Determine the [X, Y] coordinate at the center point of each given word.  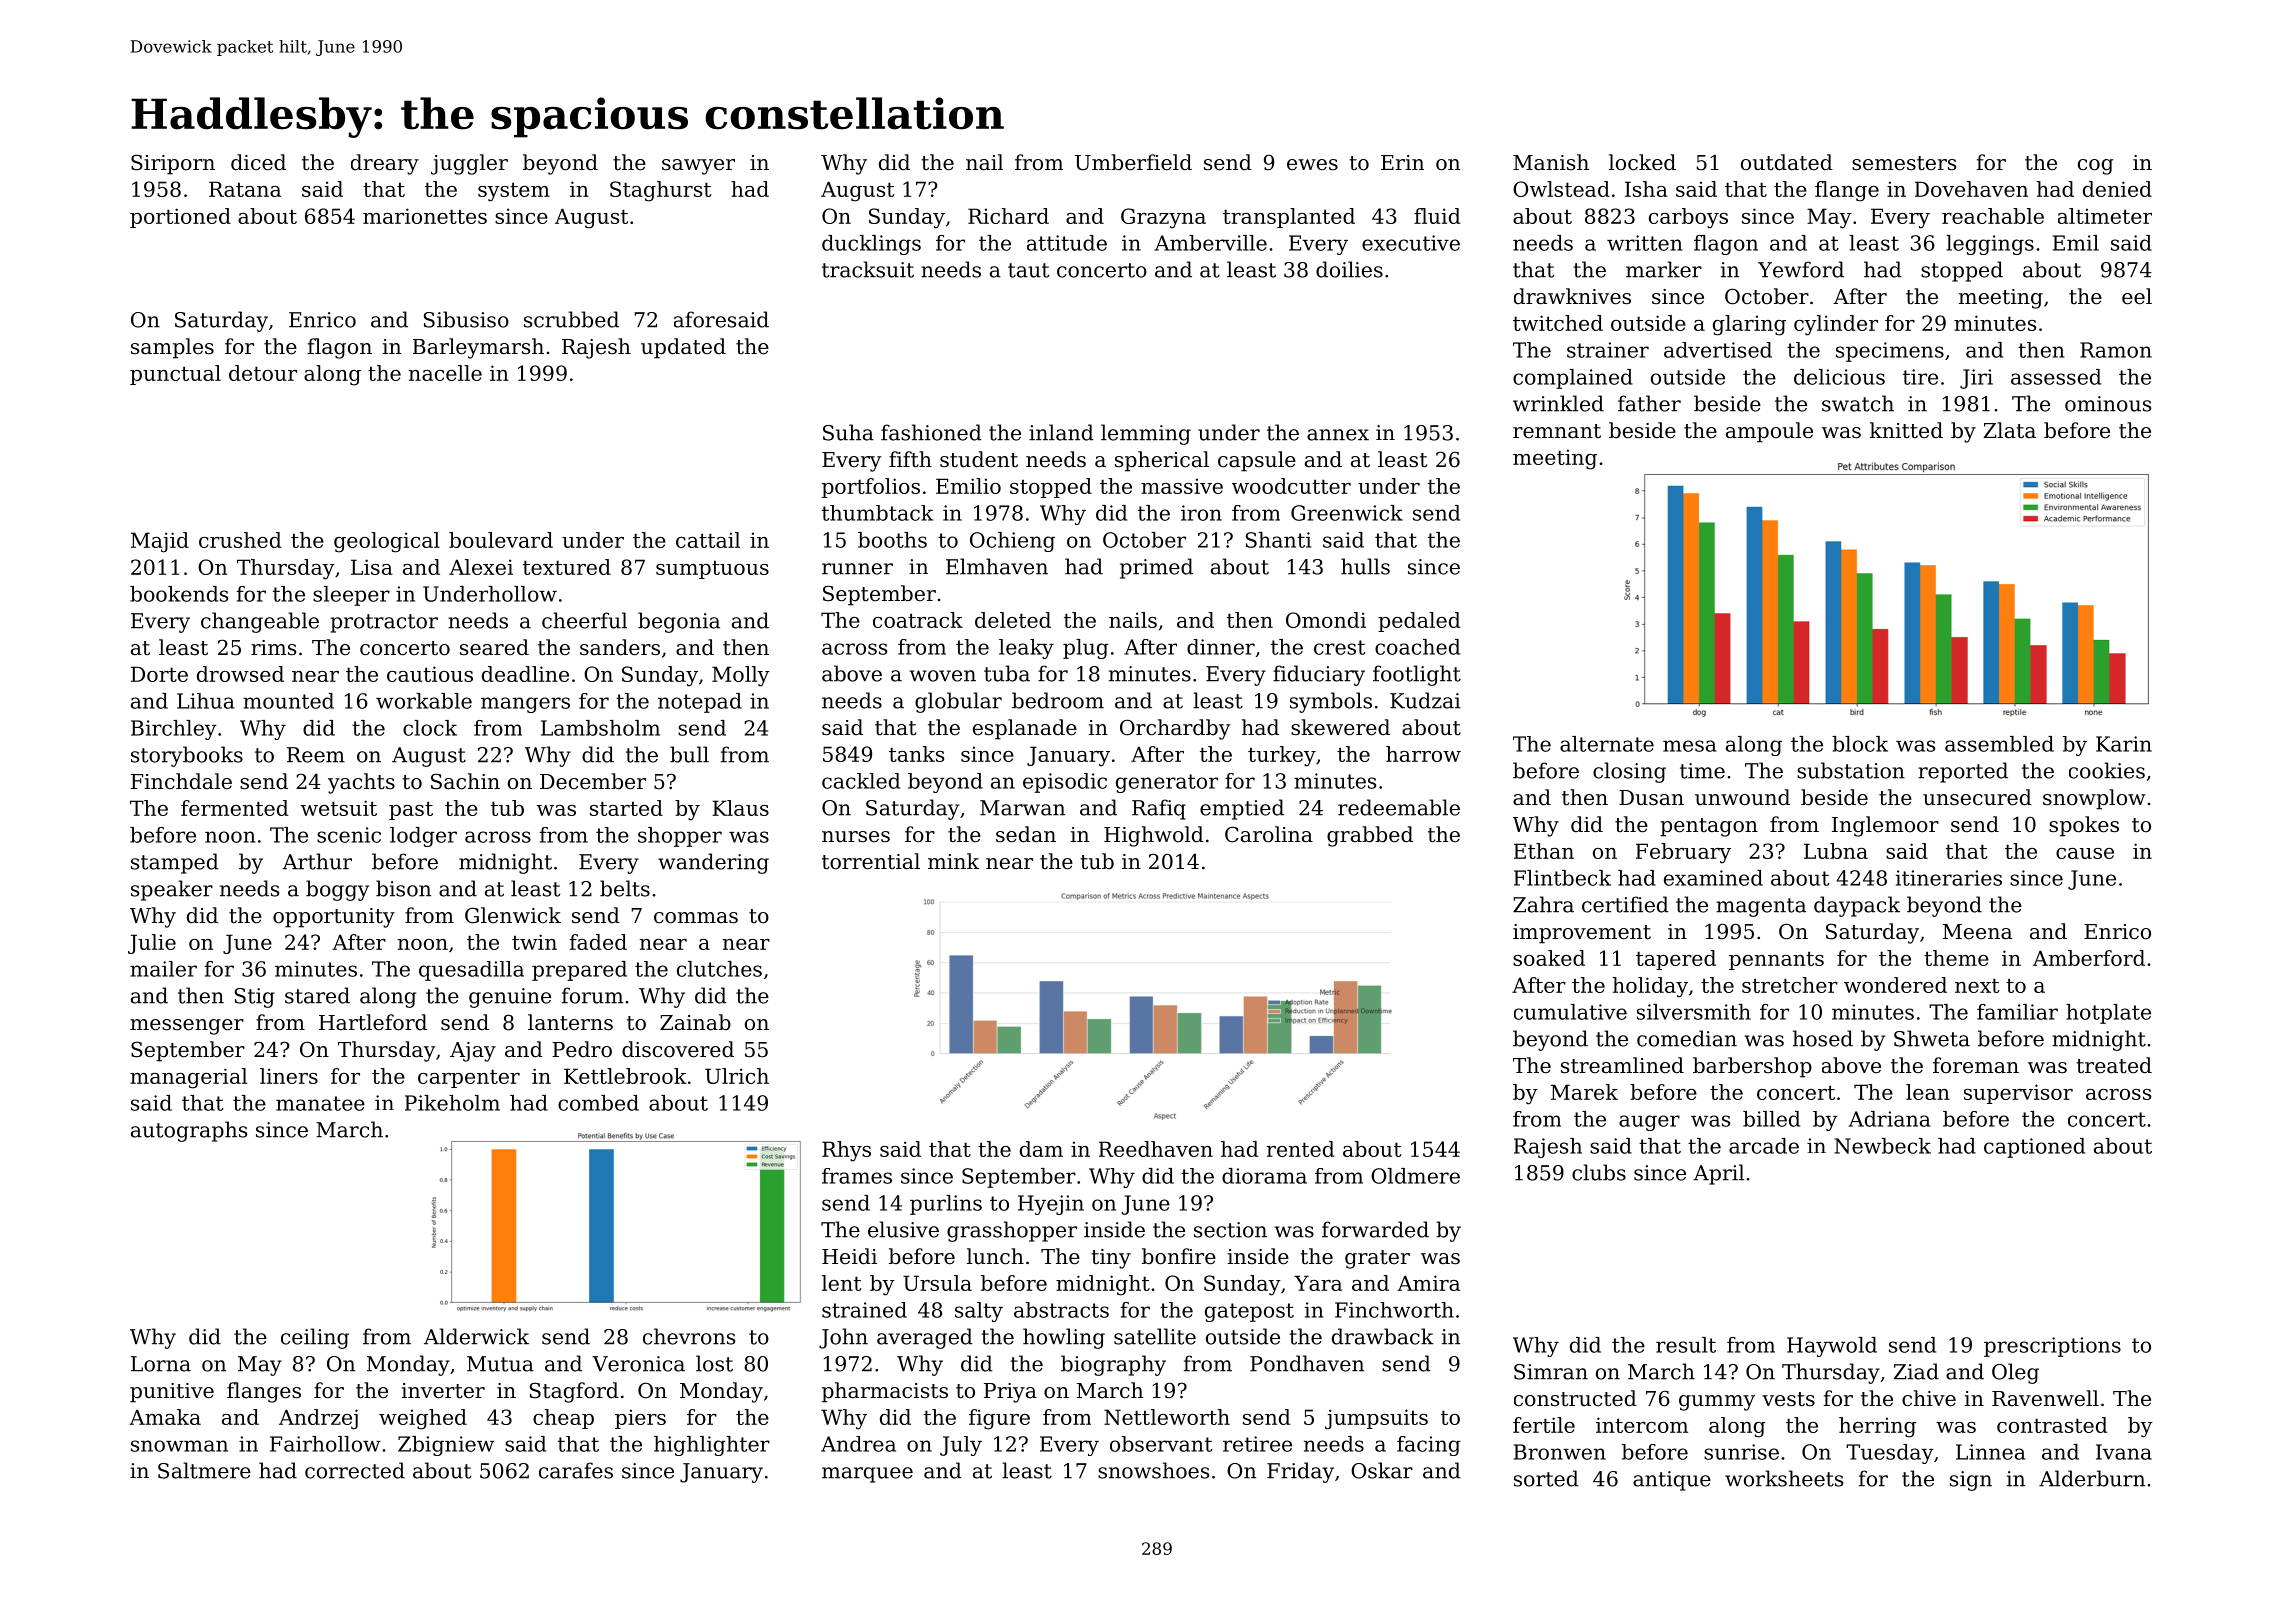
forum [592, 995]
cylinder [1836, 325]
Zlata [2009, 430]
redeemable [1399, 807]
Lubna [1836, 851]
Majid [160, 542]
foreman [1976, 1065]
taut [1028, 270]
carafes [576, 1470]
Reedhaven [1156, 1149]
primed [1156, 568]
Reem [316, 755]
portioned [180, 218]
